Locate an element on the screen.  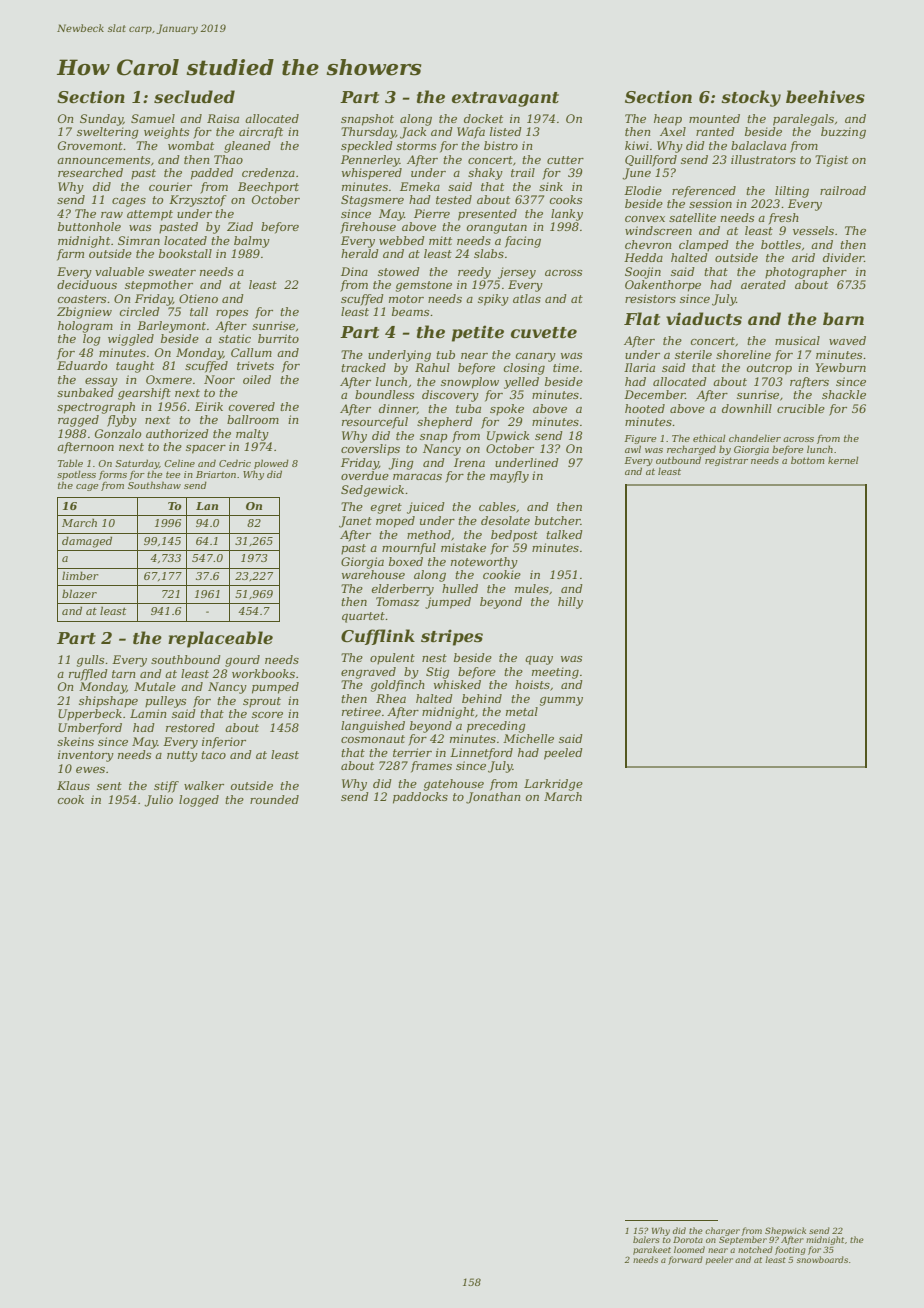
stocky is located at coordinates (751, 98).
